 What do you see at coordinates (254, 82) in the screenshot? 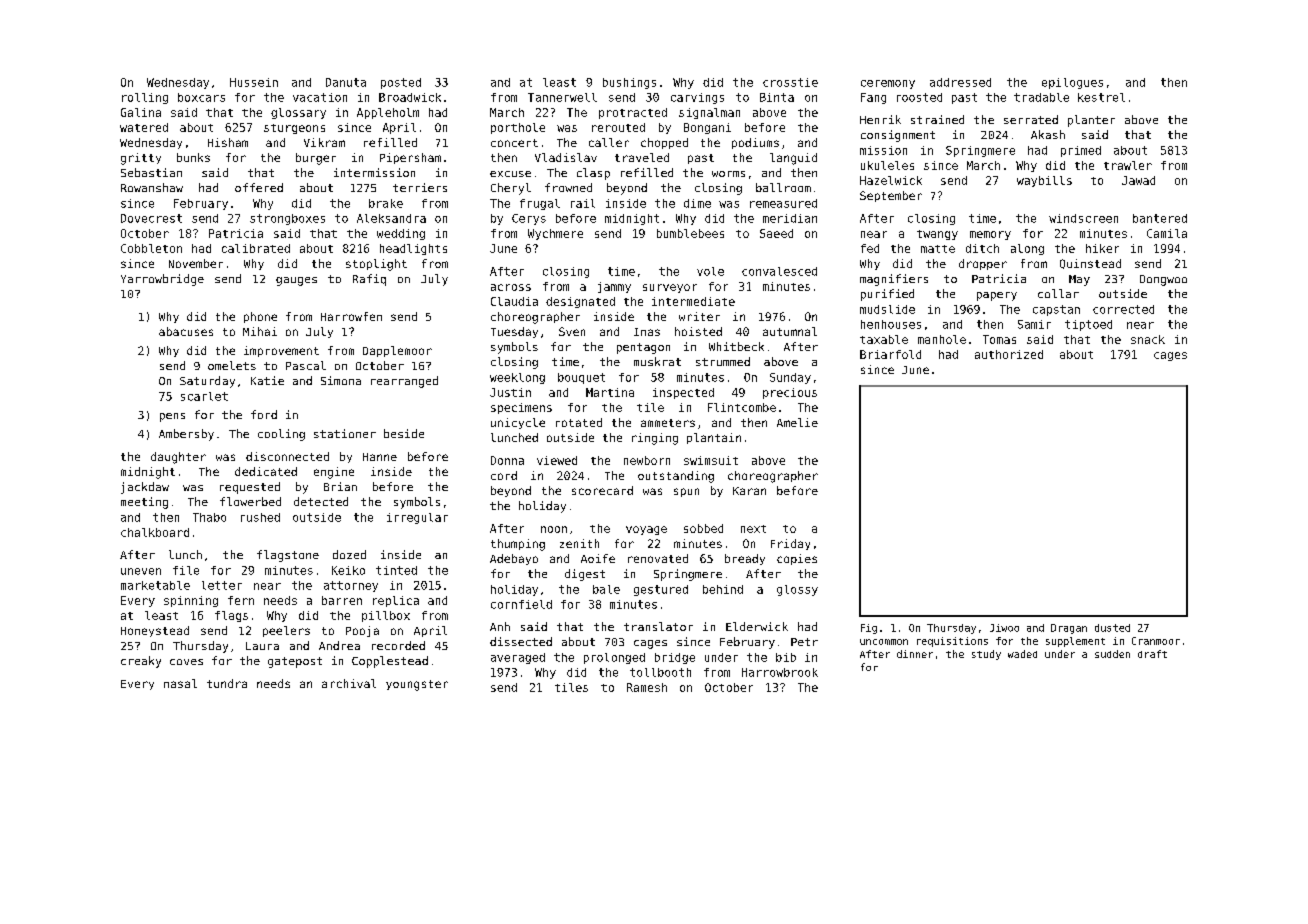
I see `Hussein` at bounding box center [254, 82].
